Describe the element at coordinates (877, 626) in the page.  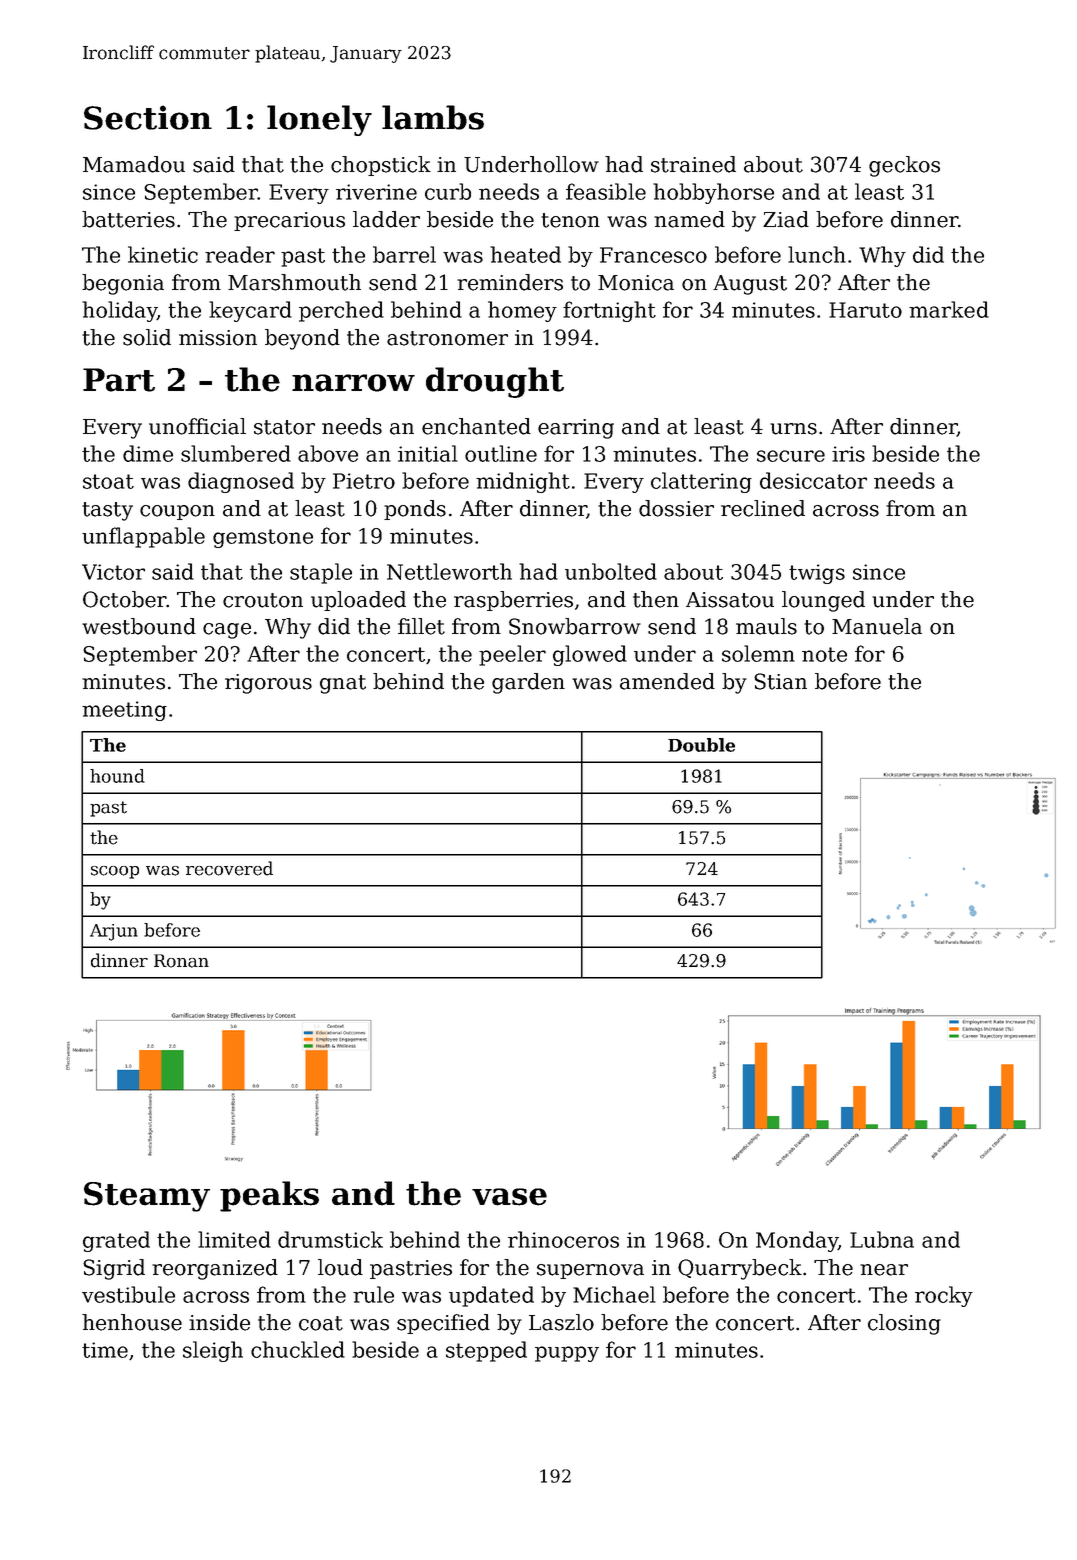
I see `Manuela` at that location.
